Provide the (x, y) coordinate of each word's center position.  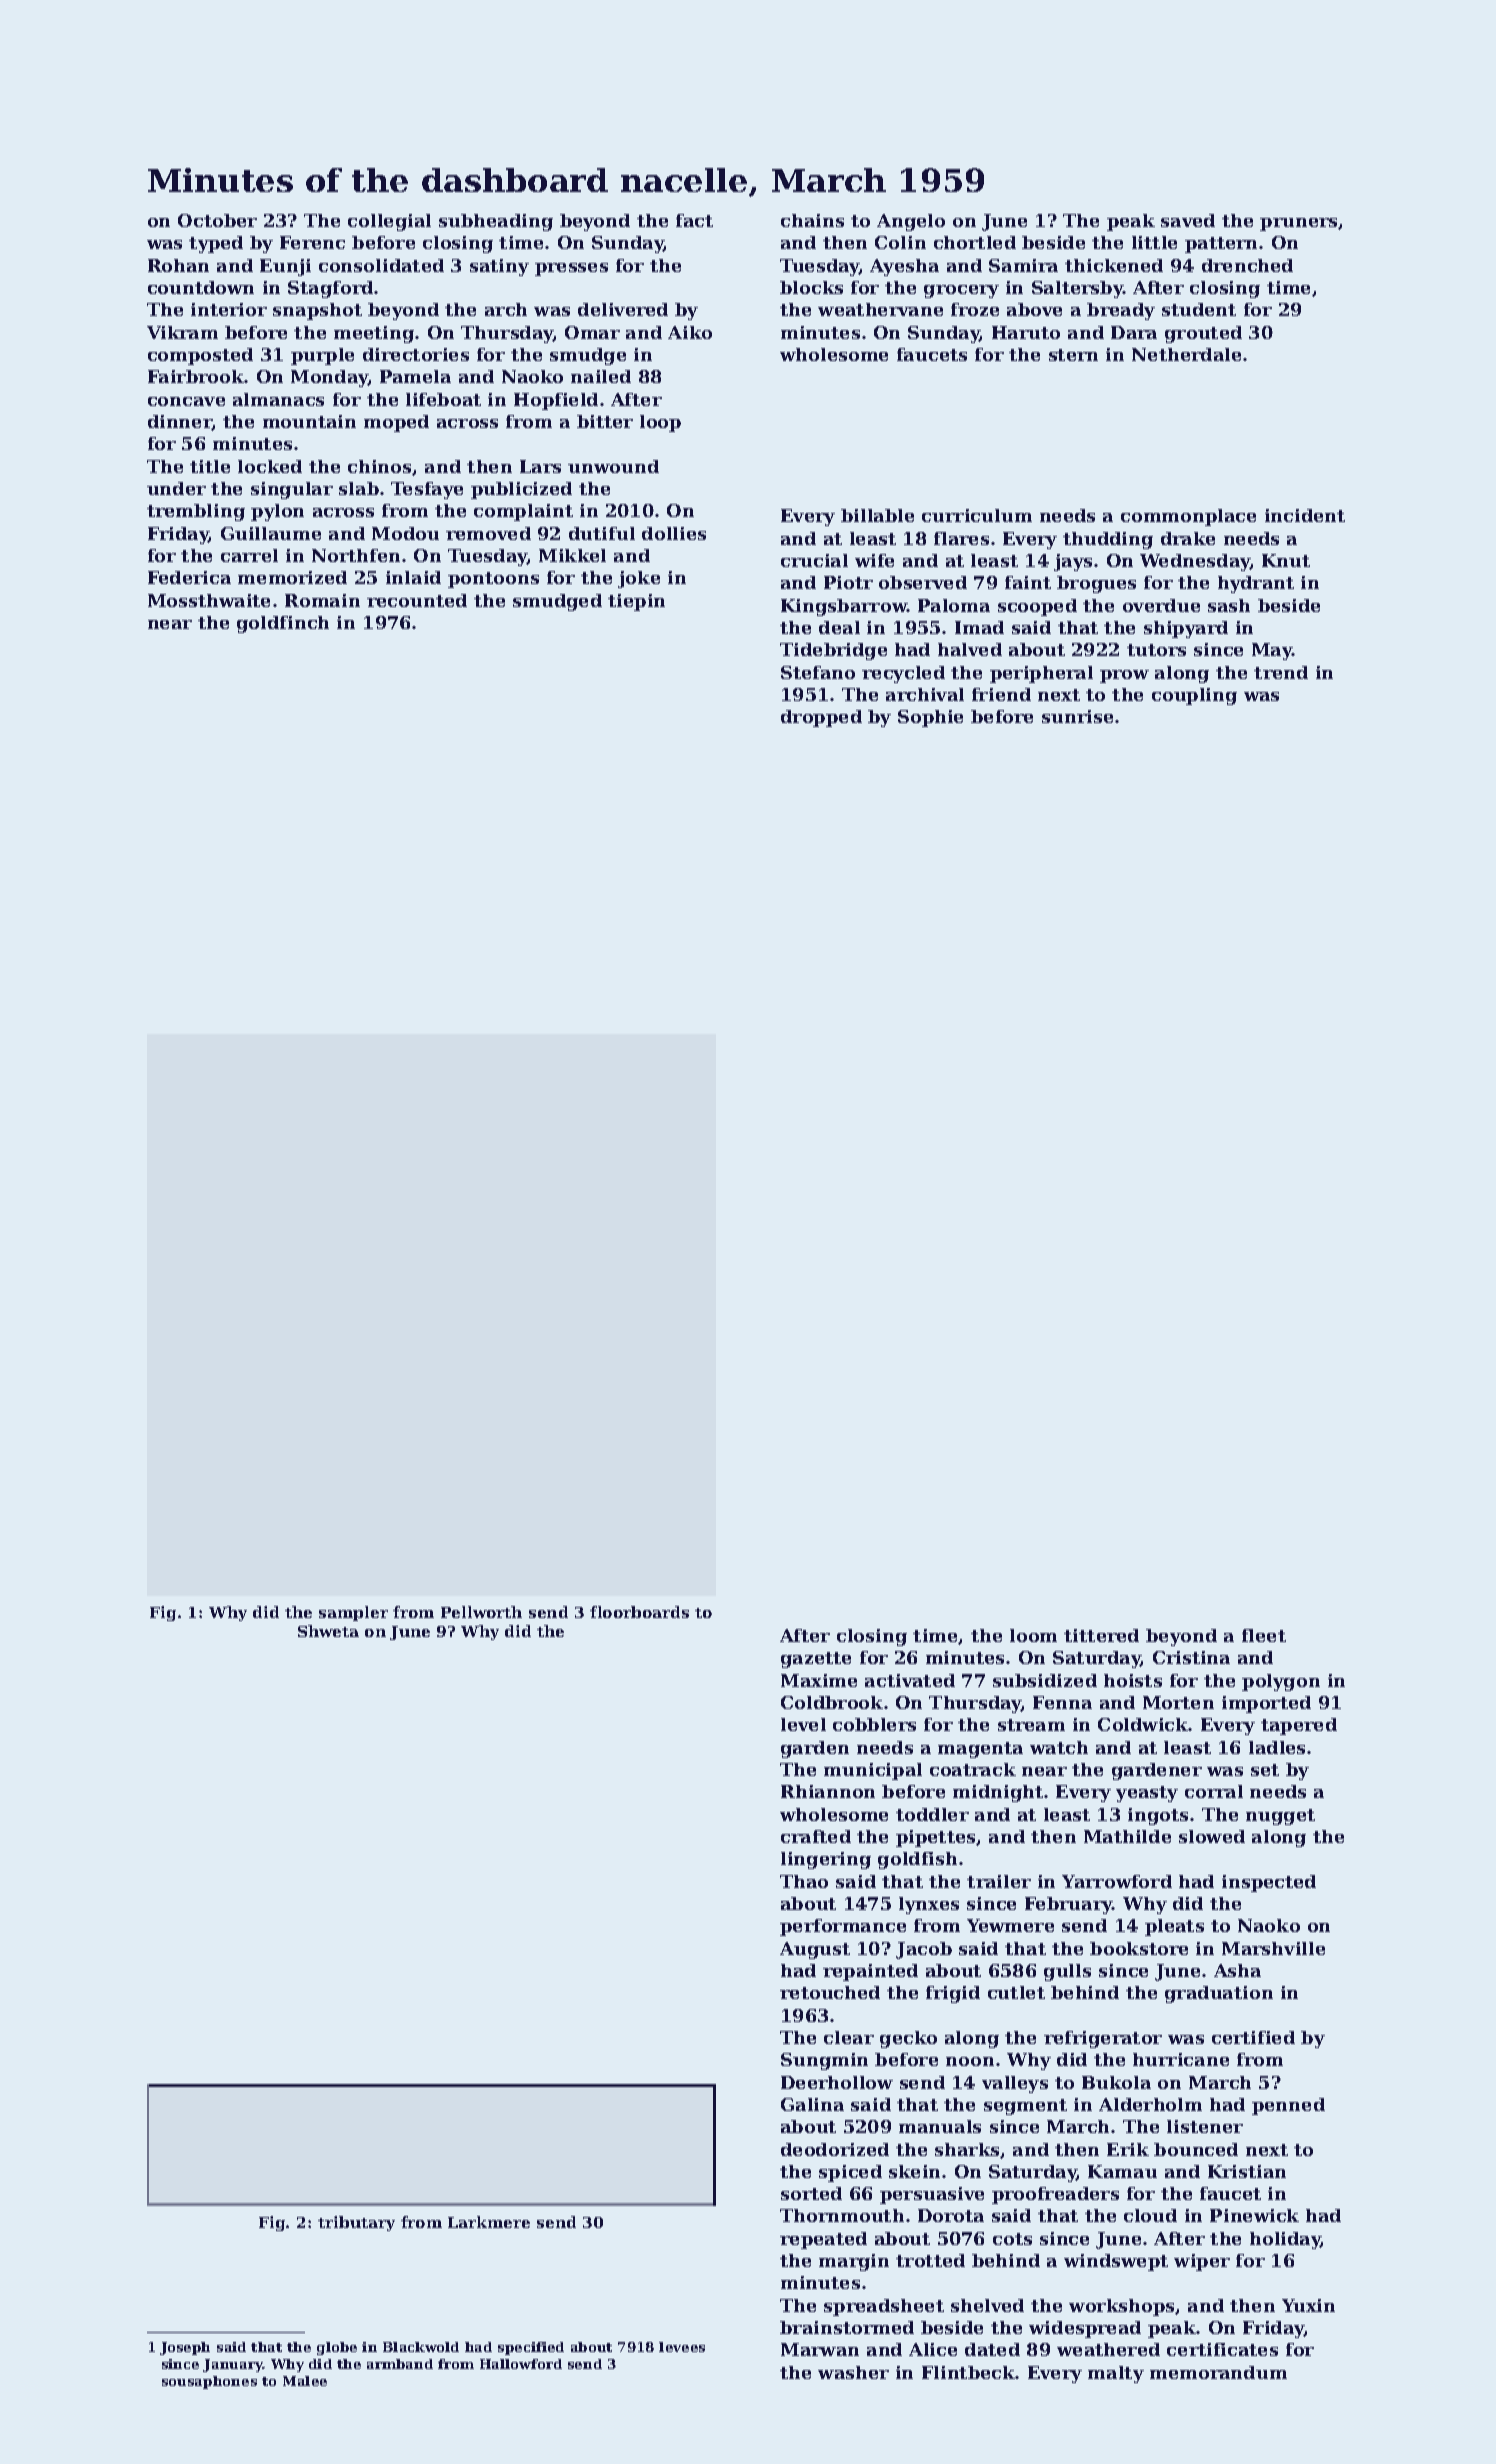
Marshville (1273, 1948)
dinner (180, 422)
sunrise (1077, 716)
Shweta (328, 1631)
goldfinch (283, 624)
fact (694, 220)
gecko (908, 2039)
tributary (356, 2223)
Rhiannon (828, 1791)
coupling (1194, 696)
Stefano (818, 672)
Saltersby (1077, 289)
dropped (821, 718)
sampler (353, 1613)
